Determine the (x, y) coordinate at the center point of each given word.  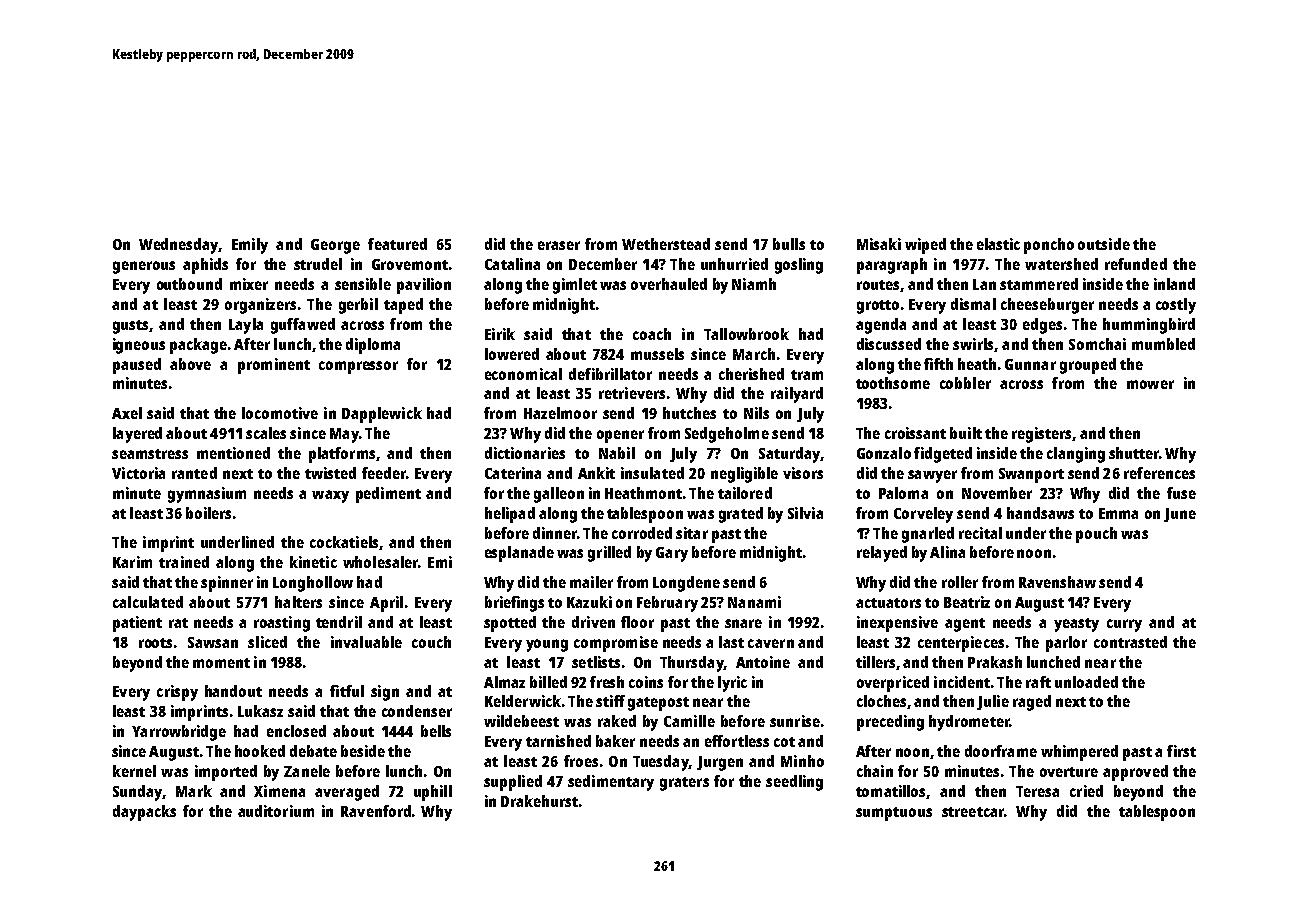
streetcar (973, 812)
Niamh (754, 284)
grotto (878, 307)
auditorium (276, 811)
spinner (227, 584)
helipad (510, 515)
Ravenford (376, 811)
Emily (250, 246)
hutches (689, 413)
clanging (1076, 455)
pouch (1096, 535)
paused (137, 366)
